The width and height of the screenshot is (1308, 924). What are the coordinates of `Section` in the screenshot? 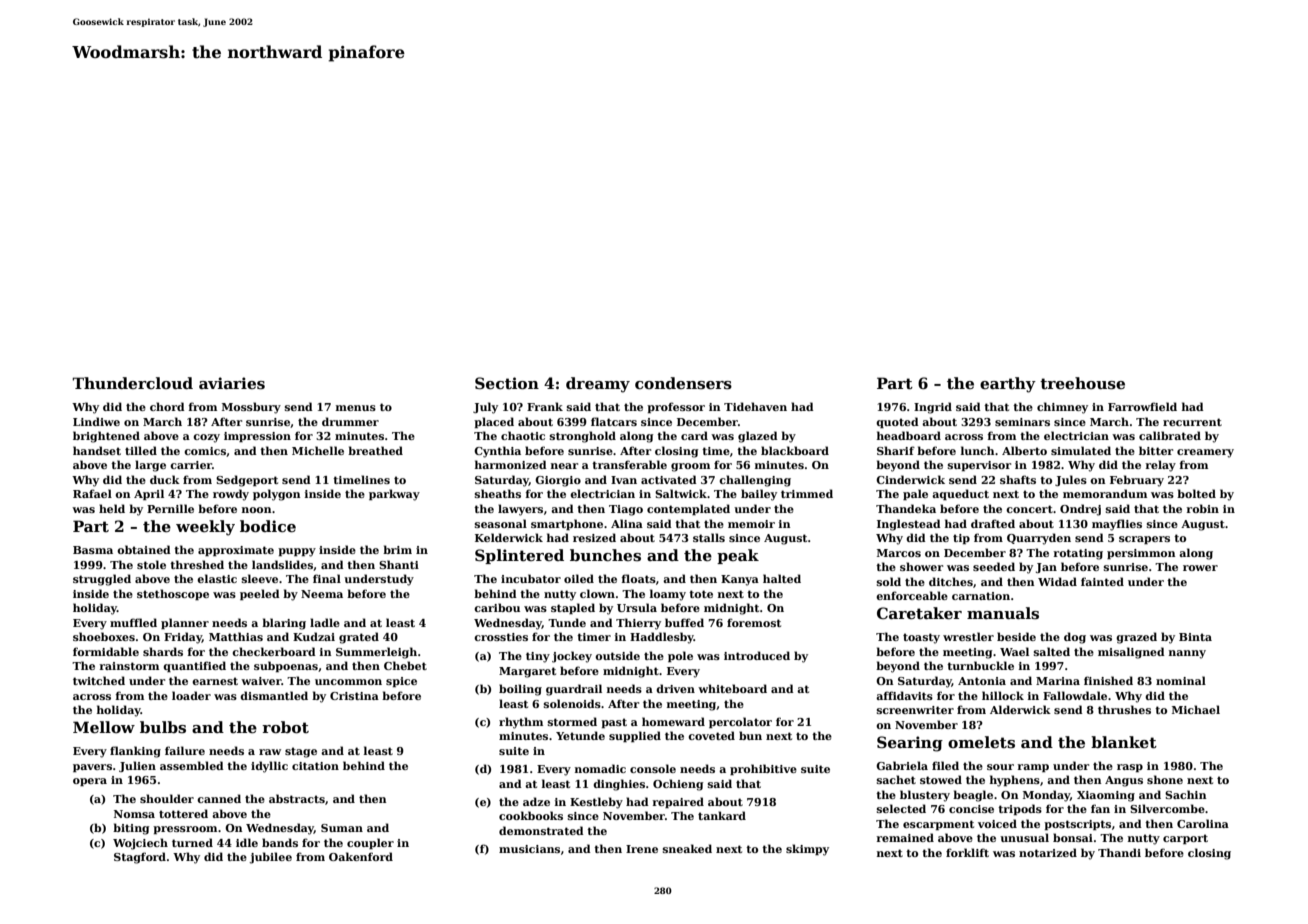 It's located at (507, 383).
